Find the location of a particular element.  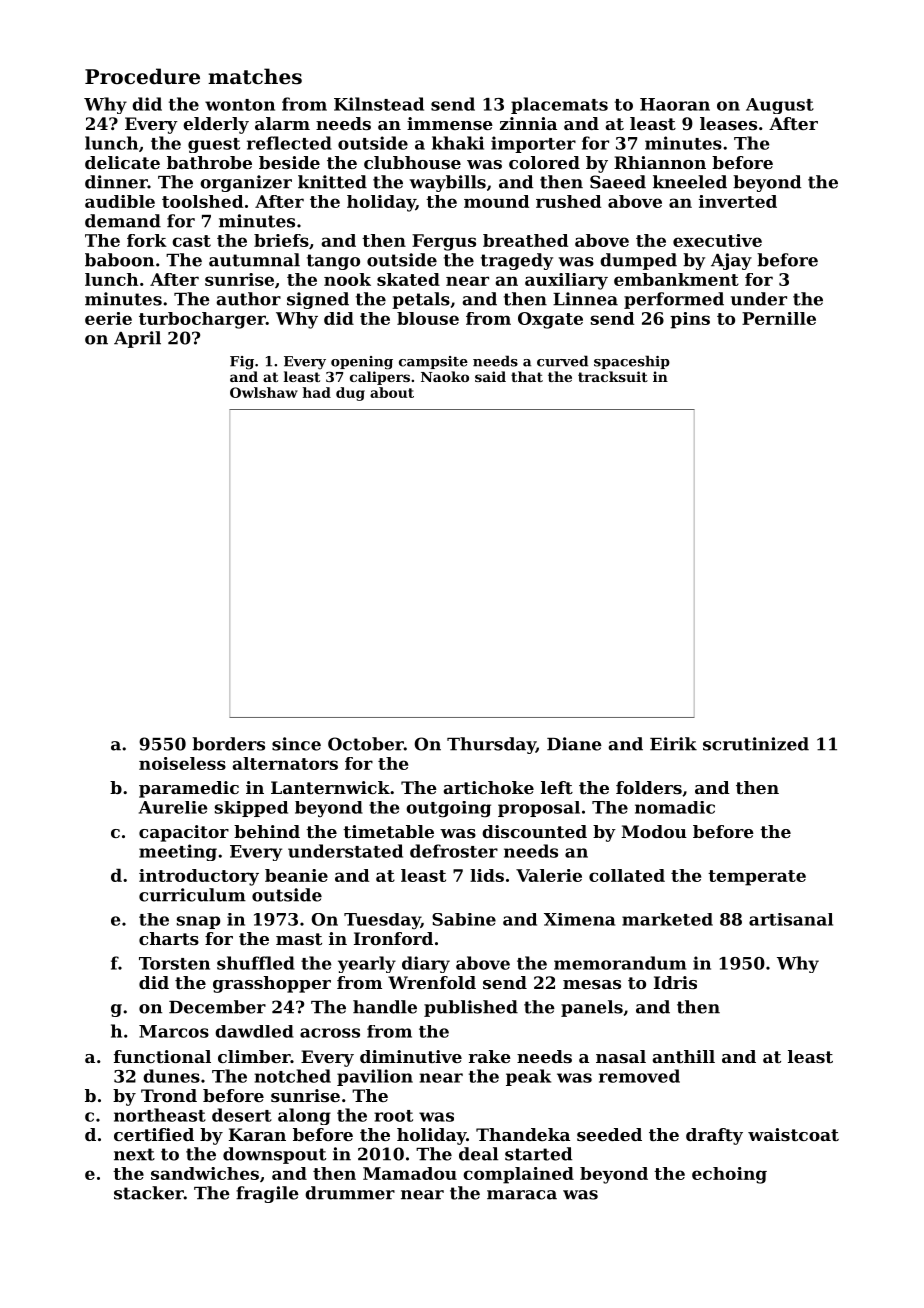

fragile is located at coordinates (267, 1194).
